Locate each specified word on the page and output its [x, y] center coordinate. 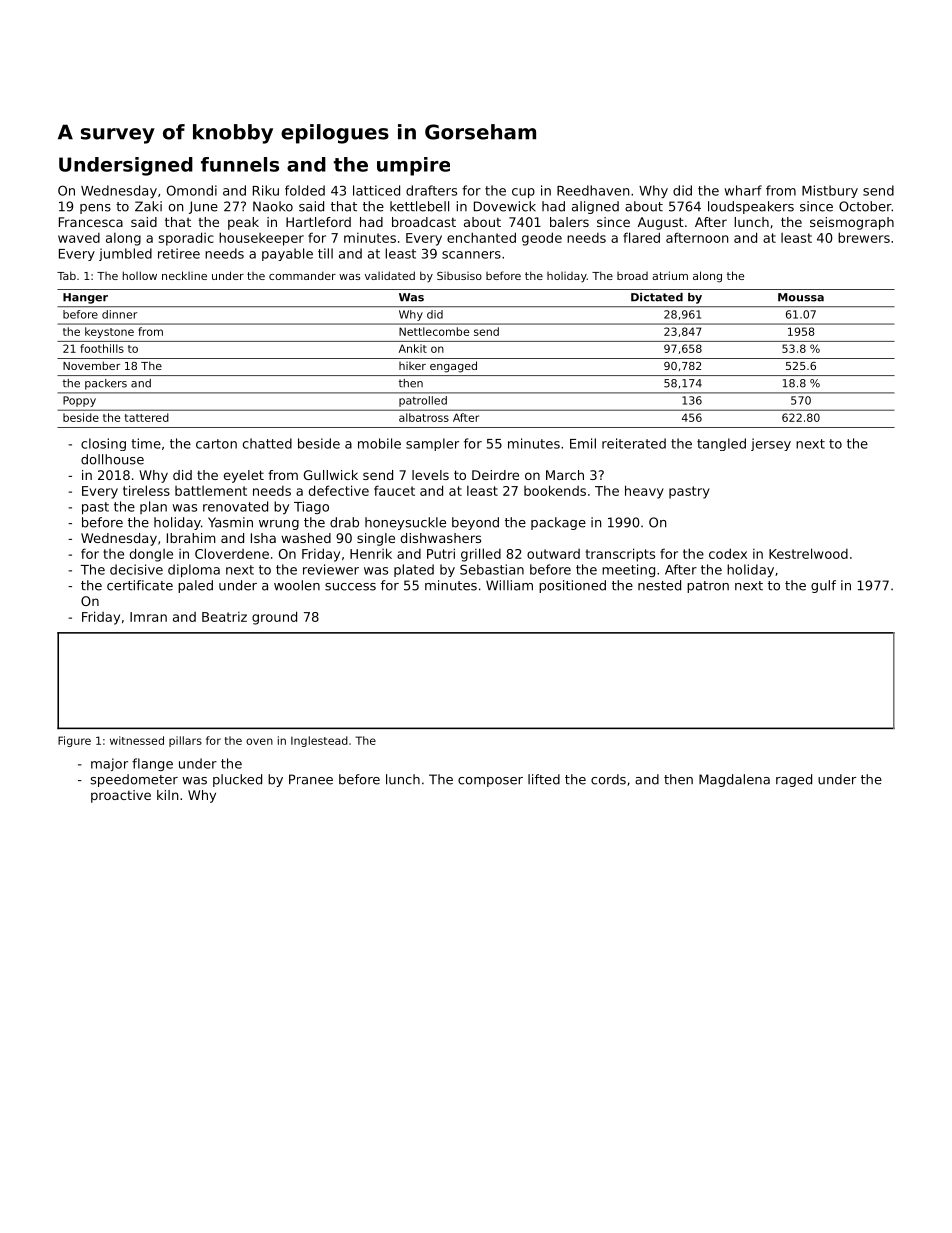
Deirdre [495, 475]
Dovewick [505, 206]
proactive [121, 796]
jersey [771, 444]
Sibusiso [459, 276]
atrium [670, 275]
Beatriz [224, 617]
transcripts [620, 555]
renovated [235, 506]
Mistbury [830, 191]
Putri [441, 553]
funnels [240, 164]
